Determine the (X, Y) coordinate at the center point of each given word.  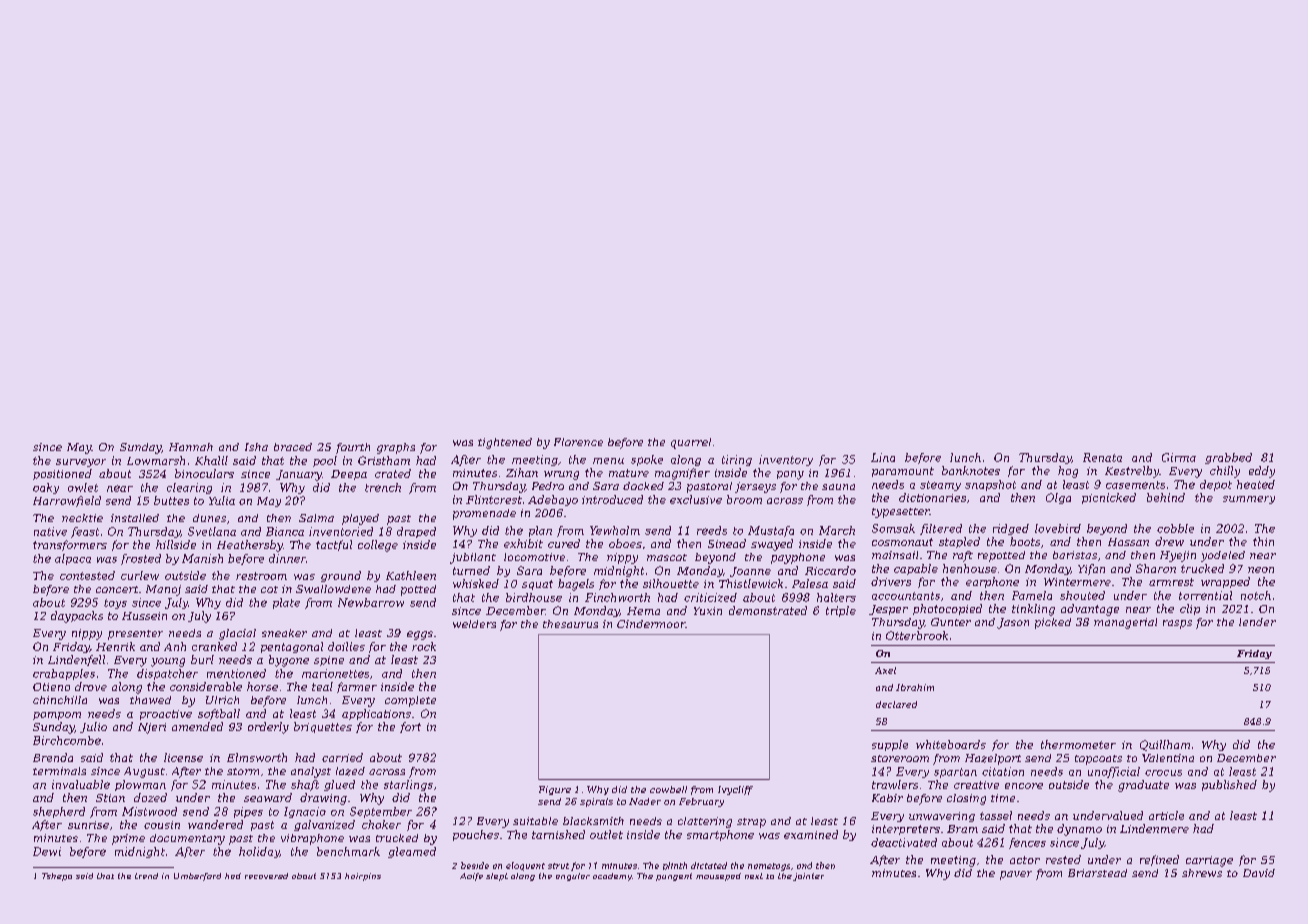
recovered (266, 876)
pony (790, 475)
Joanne (750, 572)
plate (286, 603)
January (299, 475)
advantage (1090, 610)
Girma (1179, 457)
